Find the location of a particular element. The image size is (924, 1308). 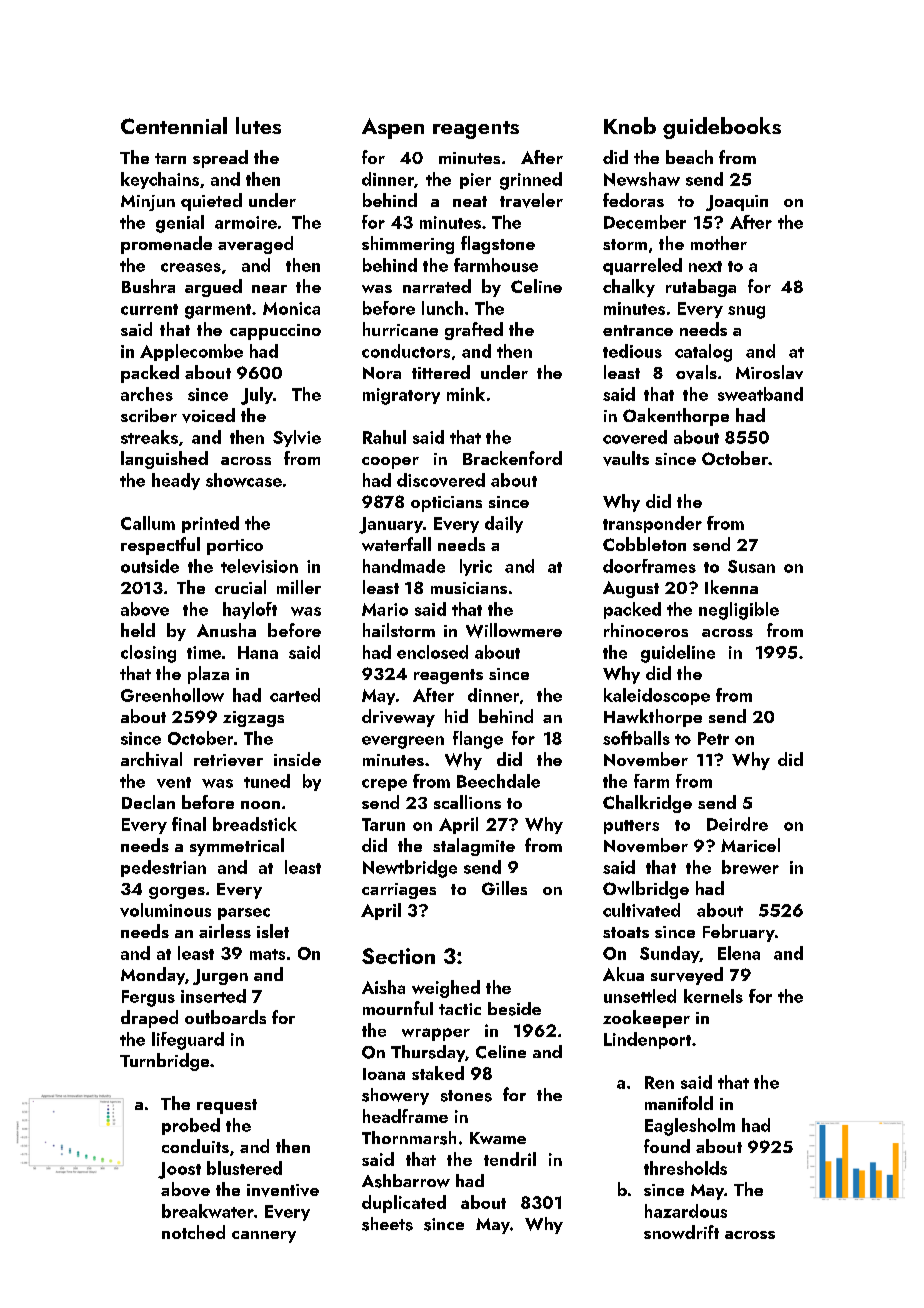

snowdrift is located at coordinates (681, 1232).
